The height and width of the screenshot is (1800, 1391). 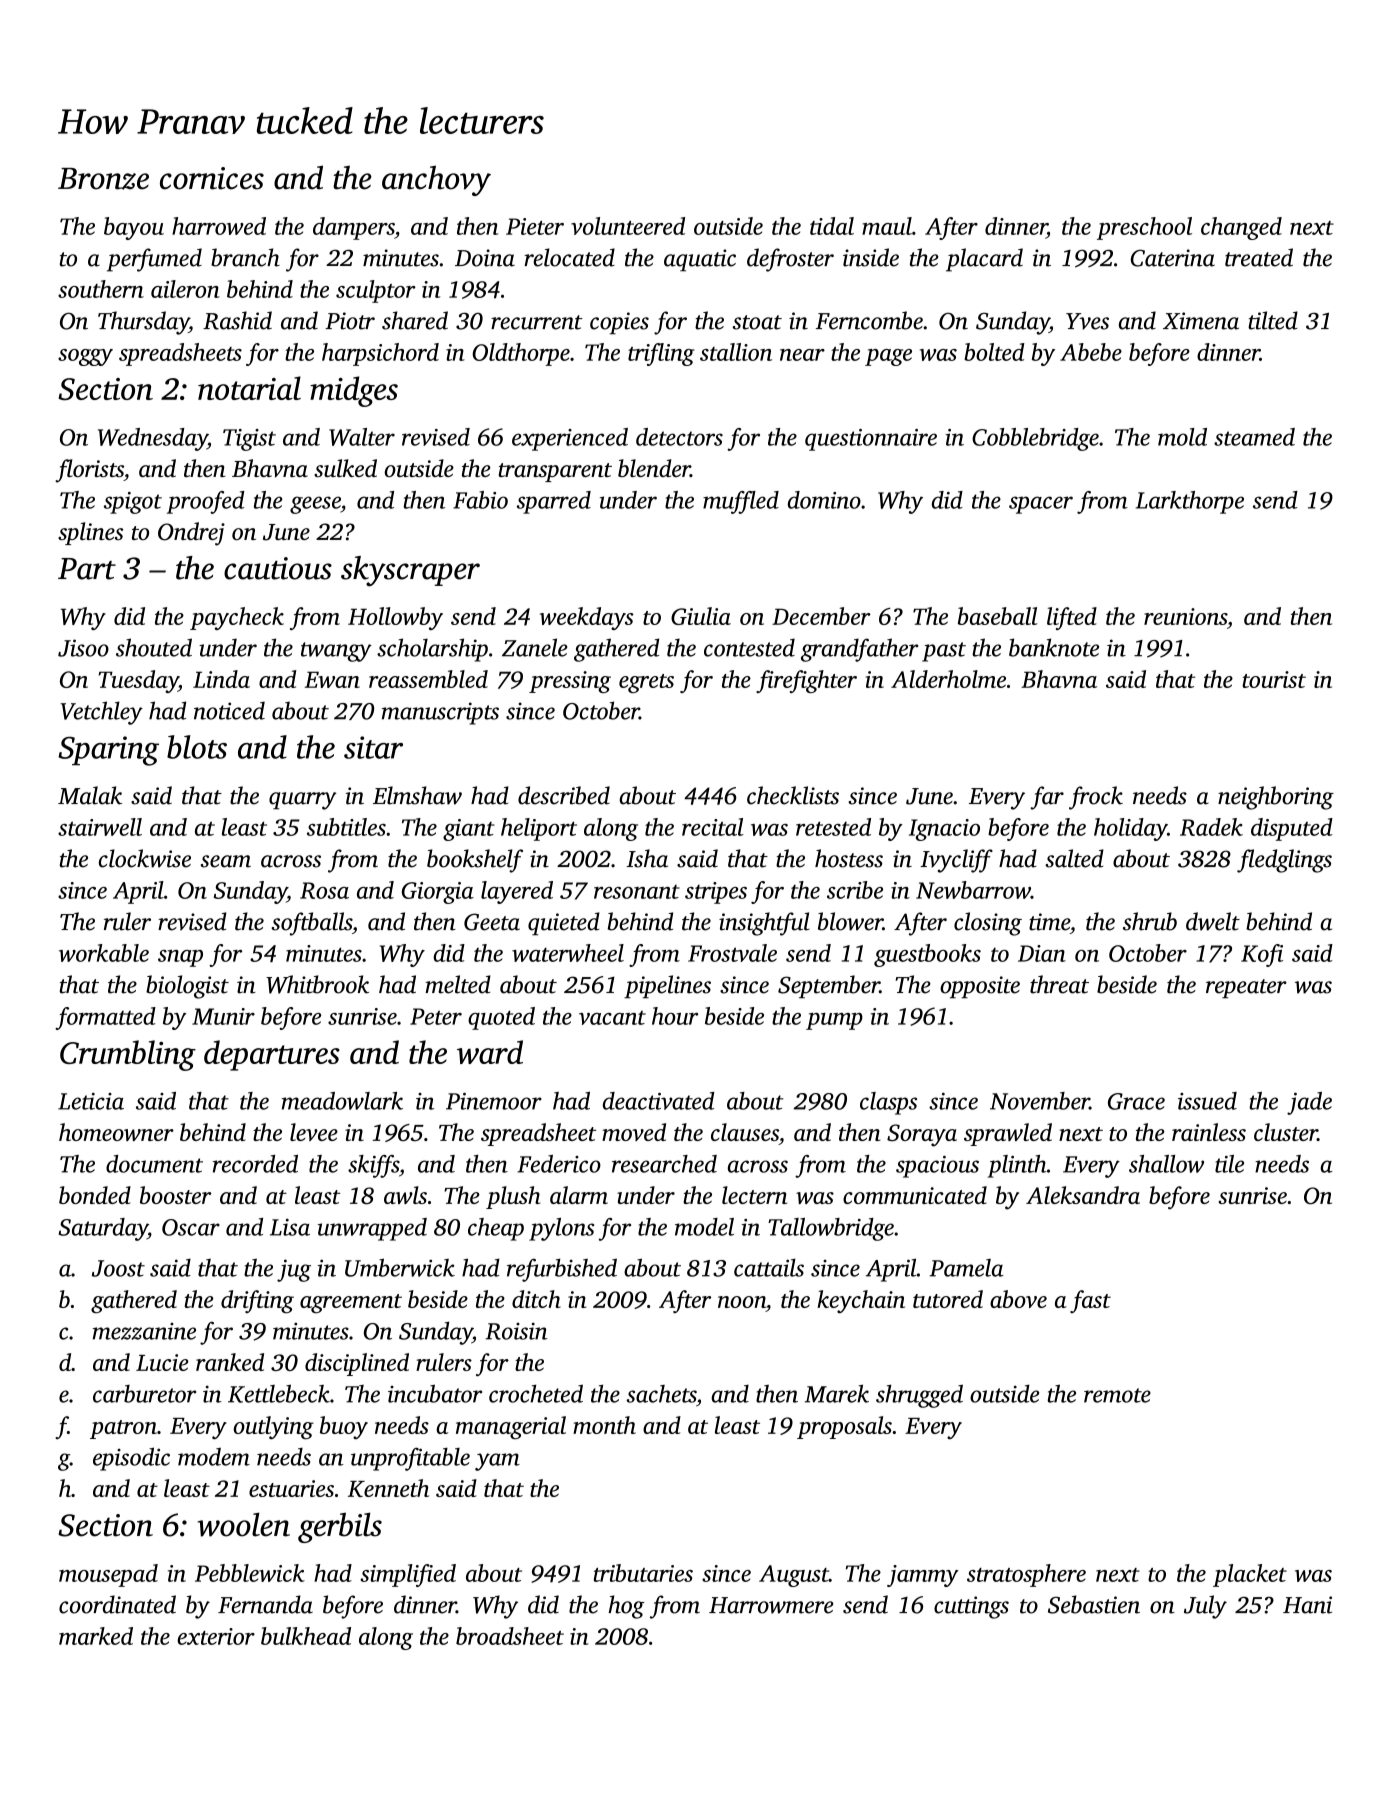 I want to click on mousepad, so click(x=108, y=1575).
